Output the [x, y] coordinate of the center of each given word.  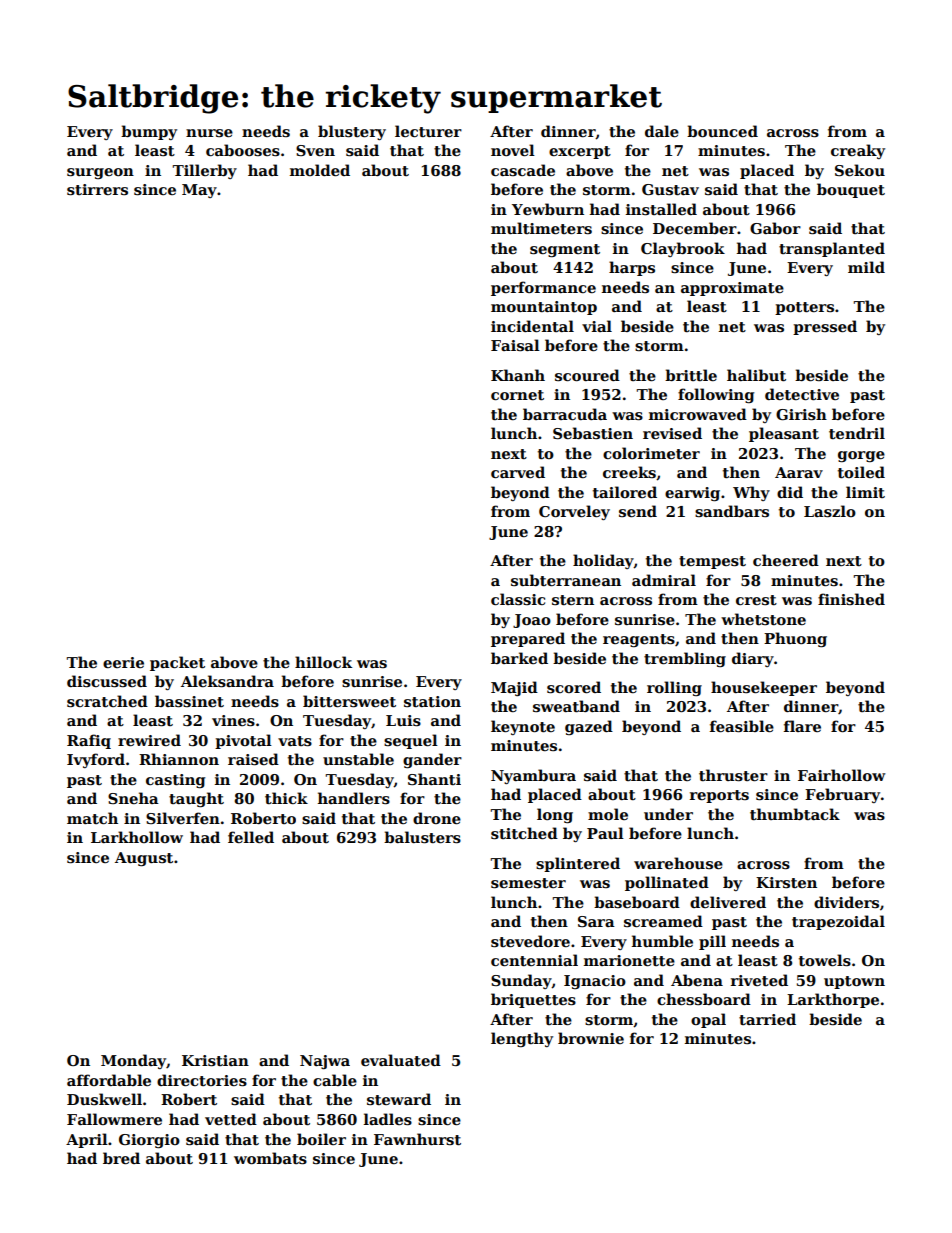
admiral [664, 580]
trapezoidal [838, 922]
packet [177, 663]
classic [518, 599]
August [144, 859]
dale [662, 131]
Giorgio [149, 1141]
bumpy [149, 132]
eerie [123, 662]
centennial [534, 960]
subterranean [566, 580]
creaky [858, 151]
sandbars [732, 511]
